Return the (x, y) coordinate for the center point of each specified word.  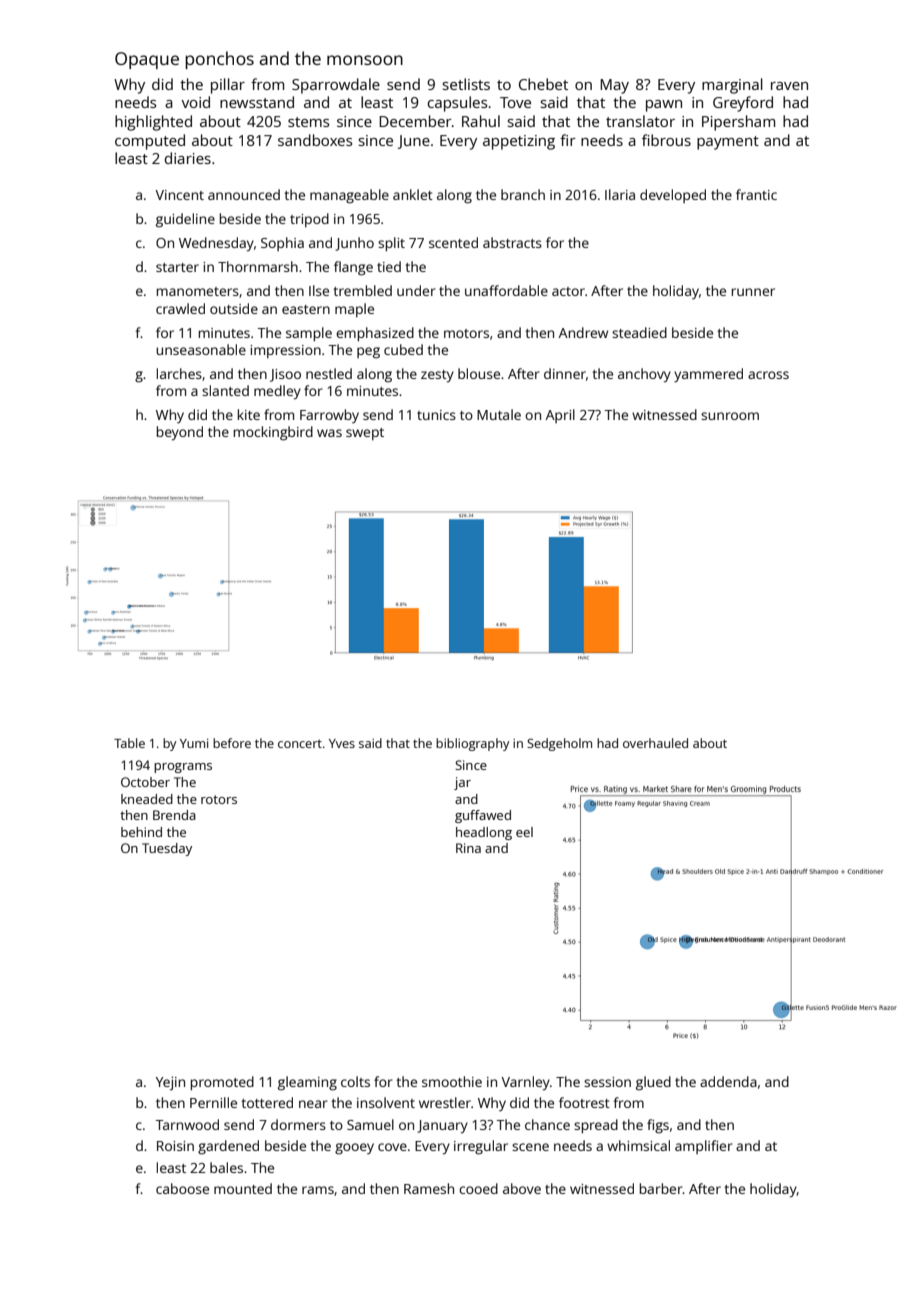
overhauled (655, 743)
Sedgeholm (559, 744)
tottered (267, 1102)
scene (530, 1147)
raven (789, 86)
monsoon (365, 60)
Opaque (147, 60)
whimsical (638, 1145)
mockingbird (273, 433)
